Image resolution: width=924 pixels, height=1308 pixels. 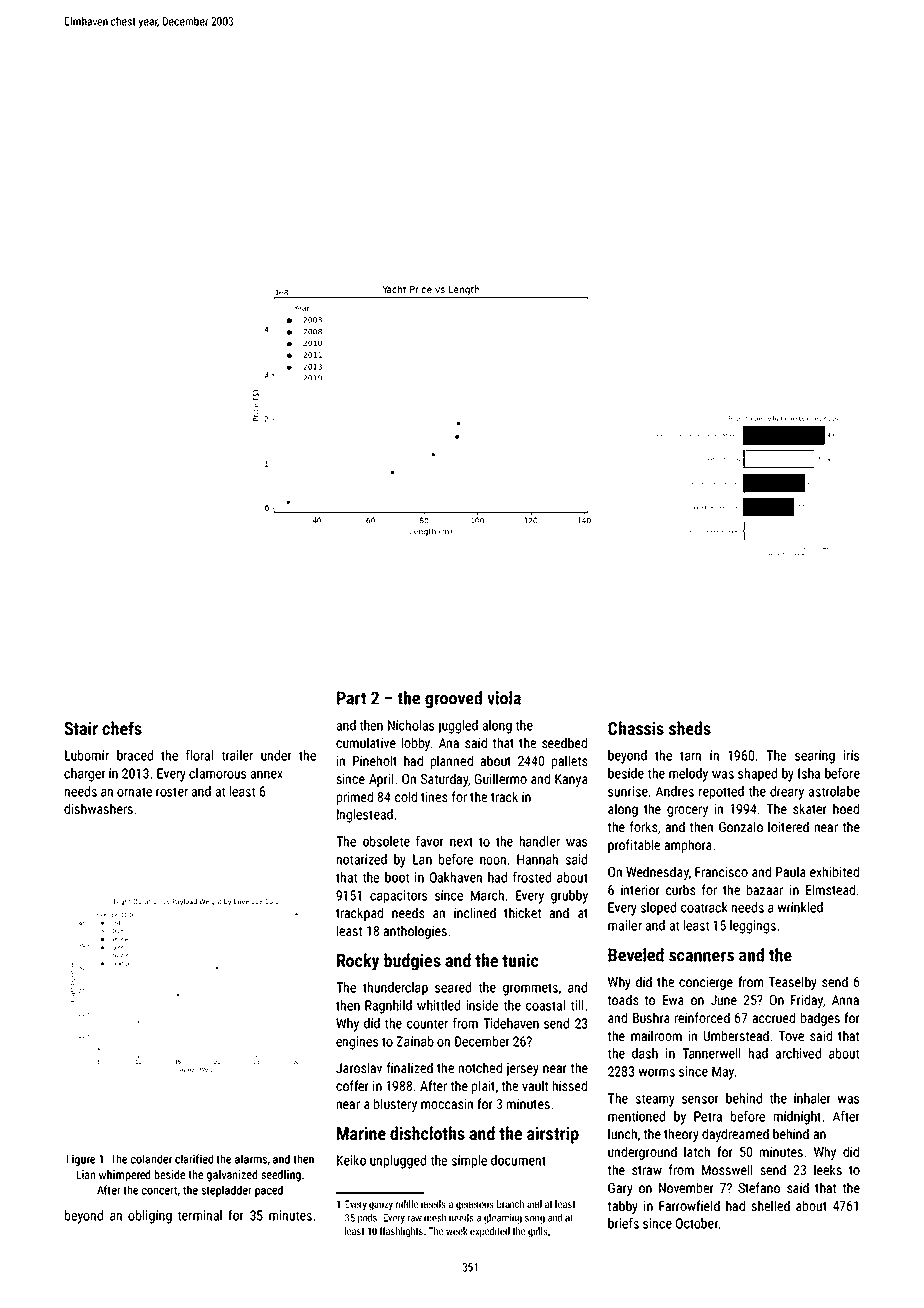 I want to click on finalized, so click(x=410, y=1067).
